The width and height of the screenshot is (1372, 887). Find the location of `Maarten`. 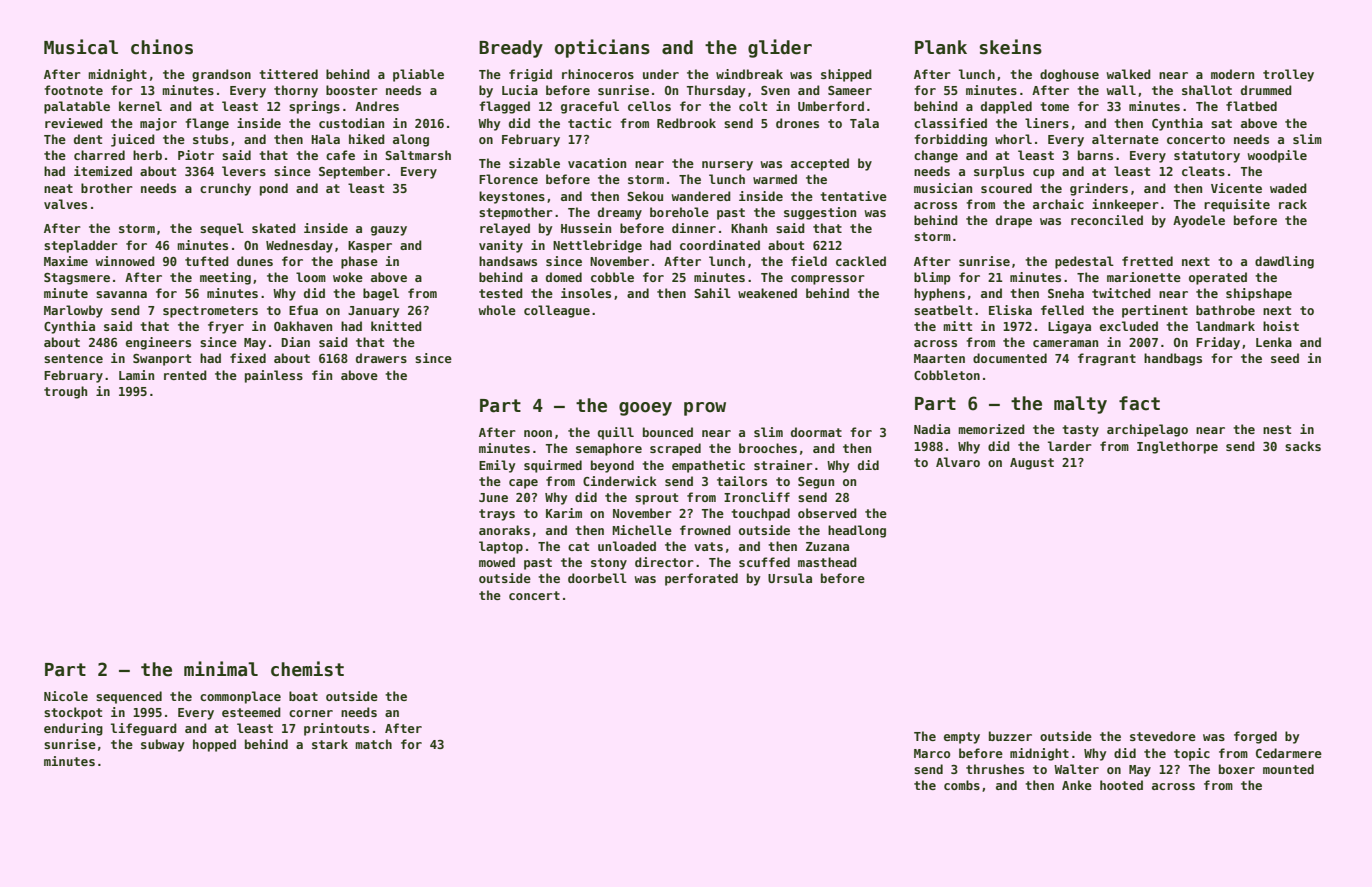

Maarten is located at coordinates (939, 358).
